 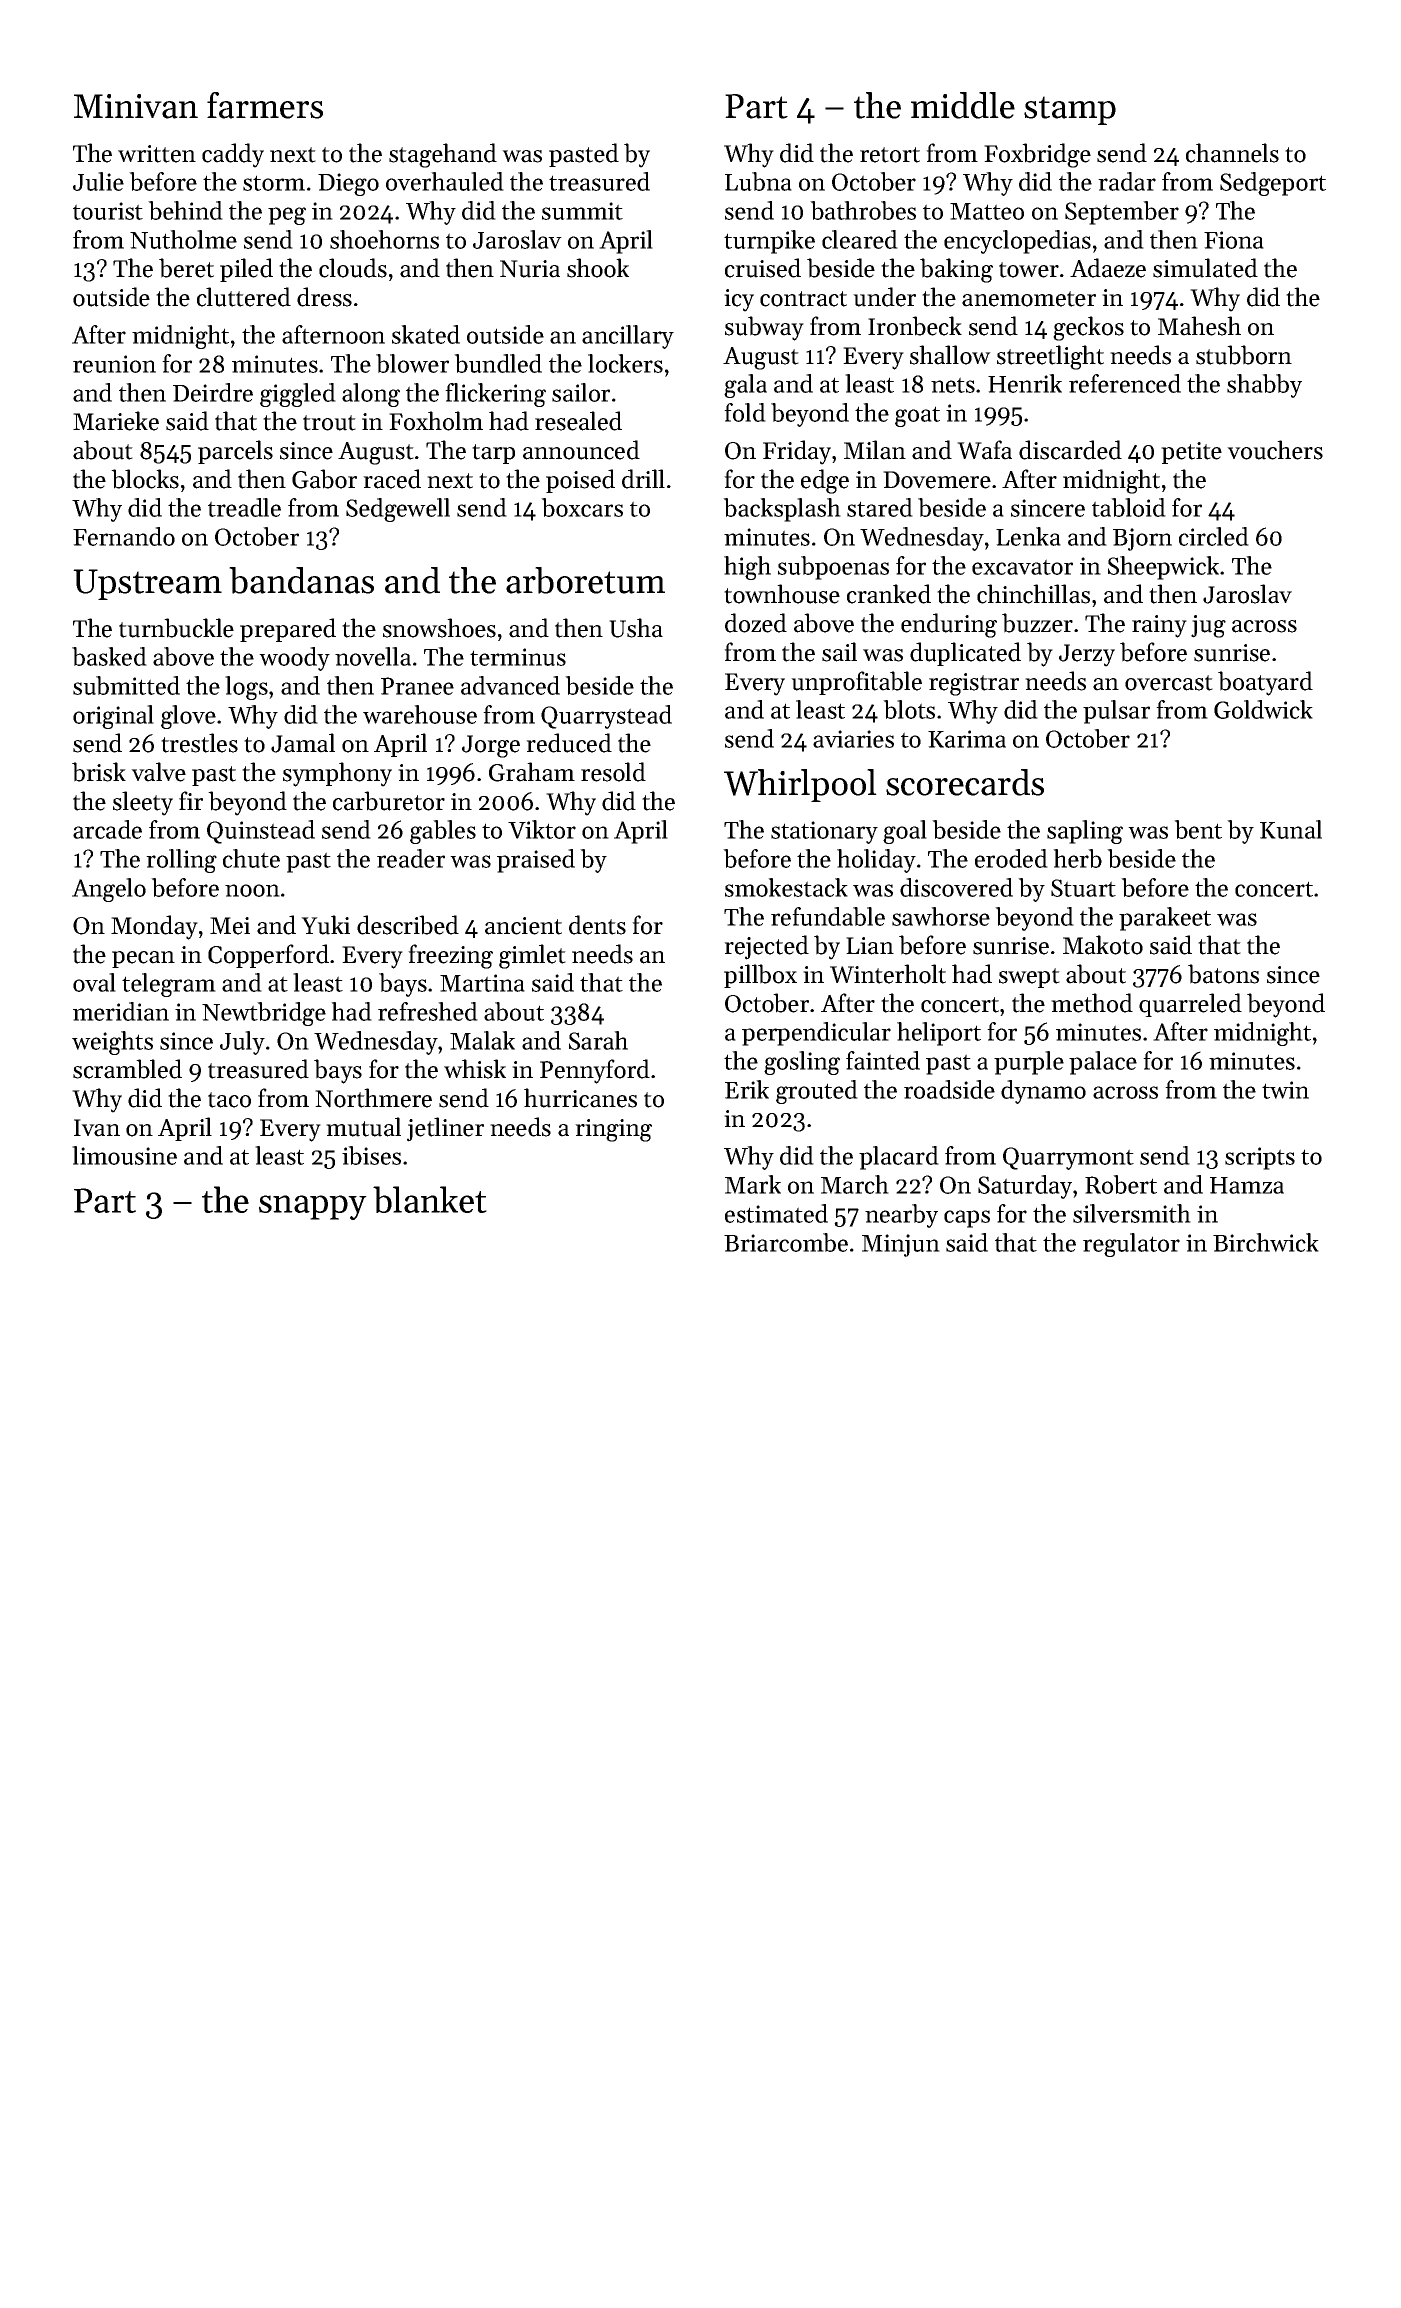 What do you see at coordinates (1103, 1063) in the image?
I see `palace` at bounding box center [1103, 1063].
